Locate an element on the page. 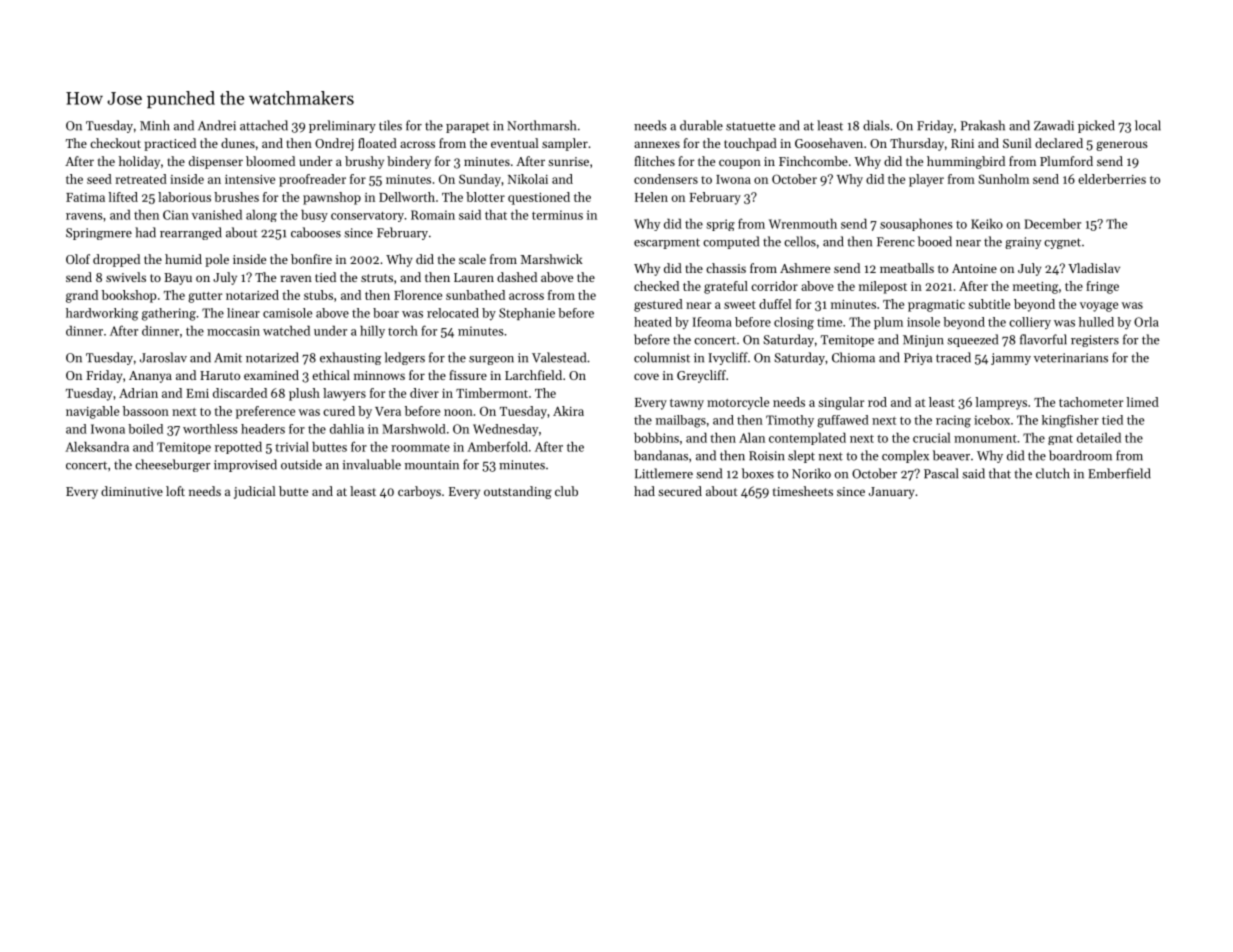  statuette is located at coordinates (750, 126).
